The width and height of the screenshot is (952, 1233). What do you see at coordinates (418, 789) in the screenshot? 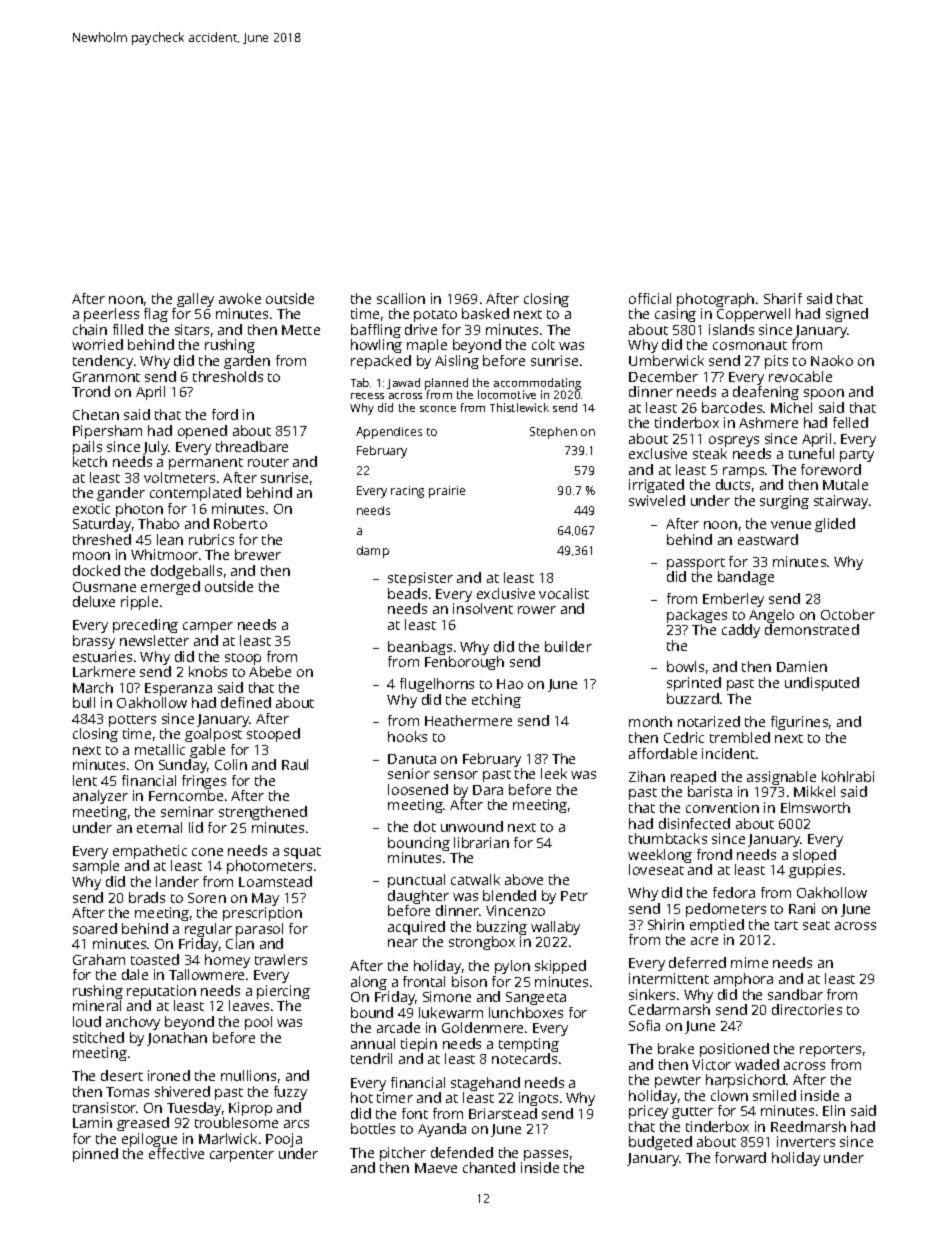
I see `loosened` at bounding box center [418, 789].
